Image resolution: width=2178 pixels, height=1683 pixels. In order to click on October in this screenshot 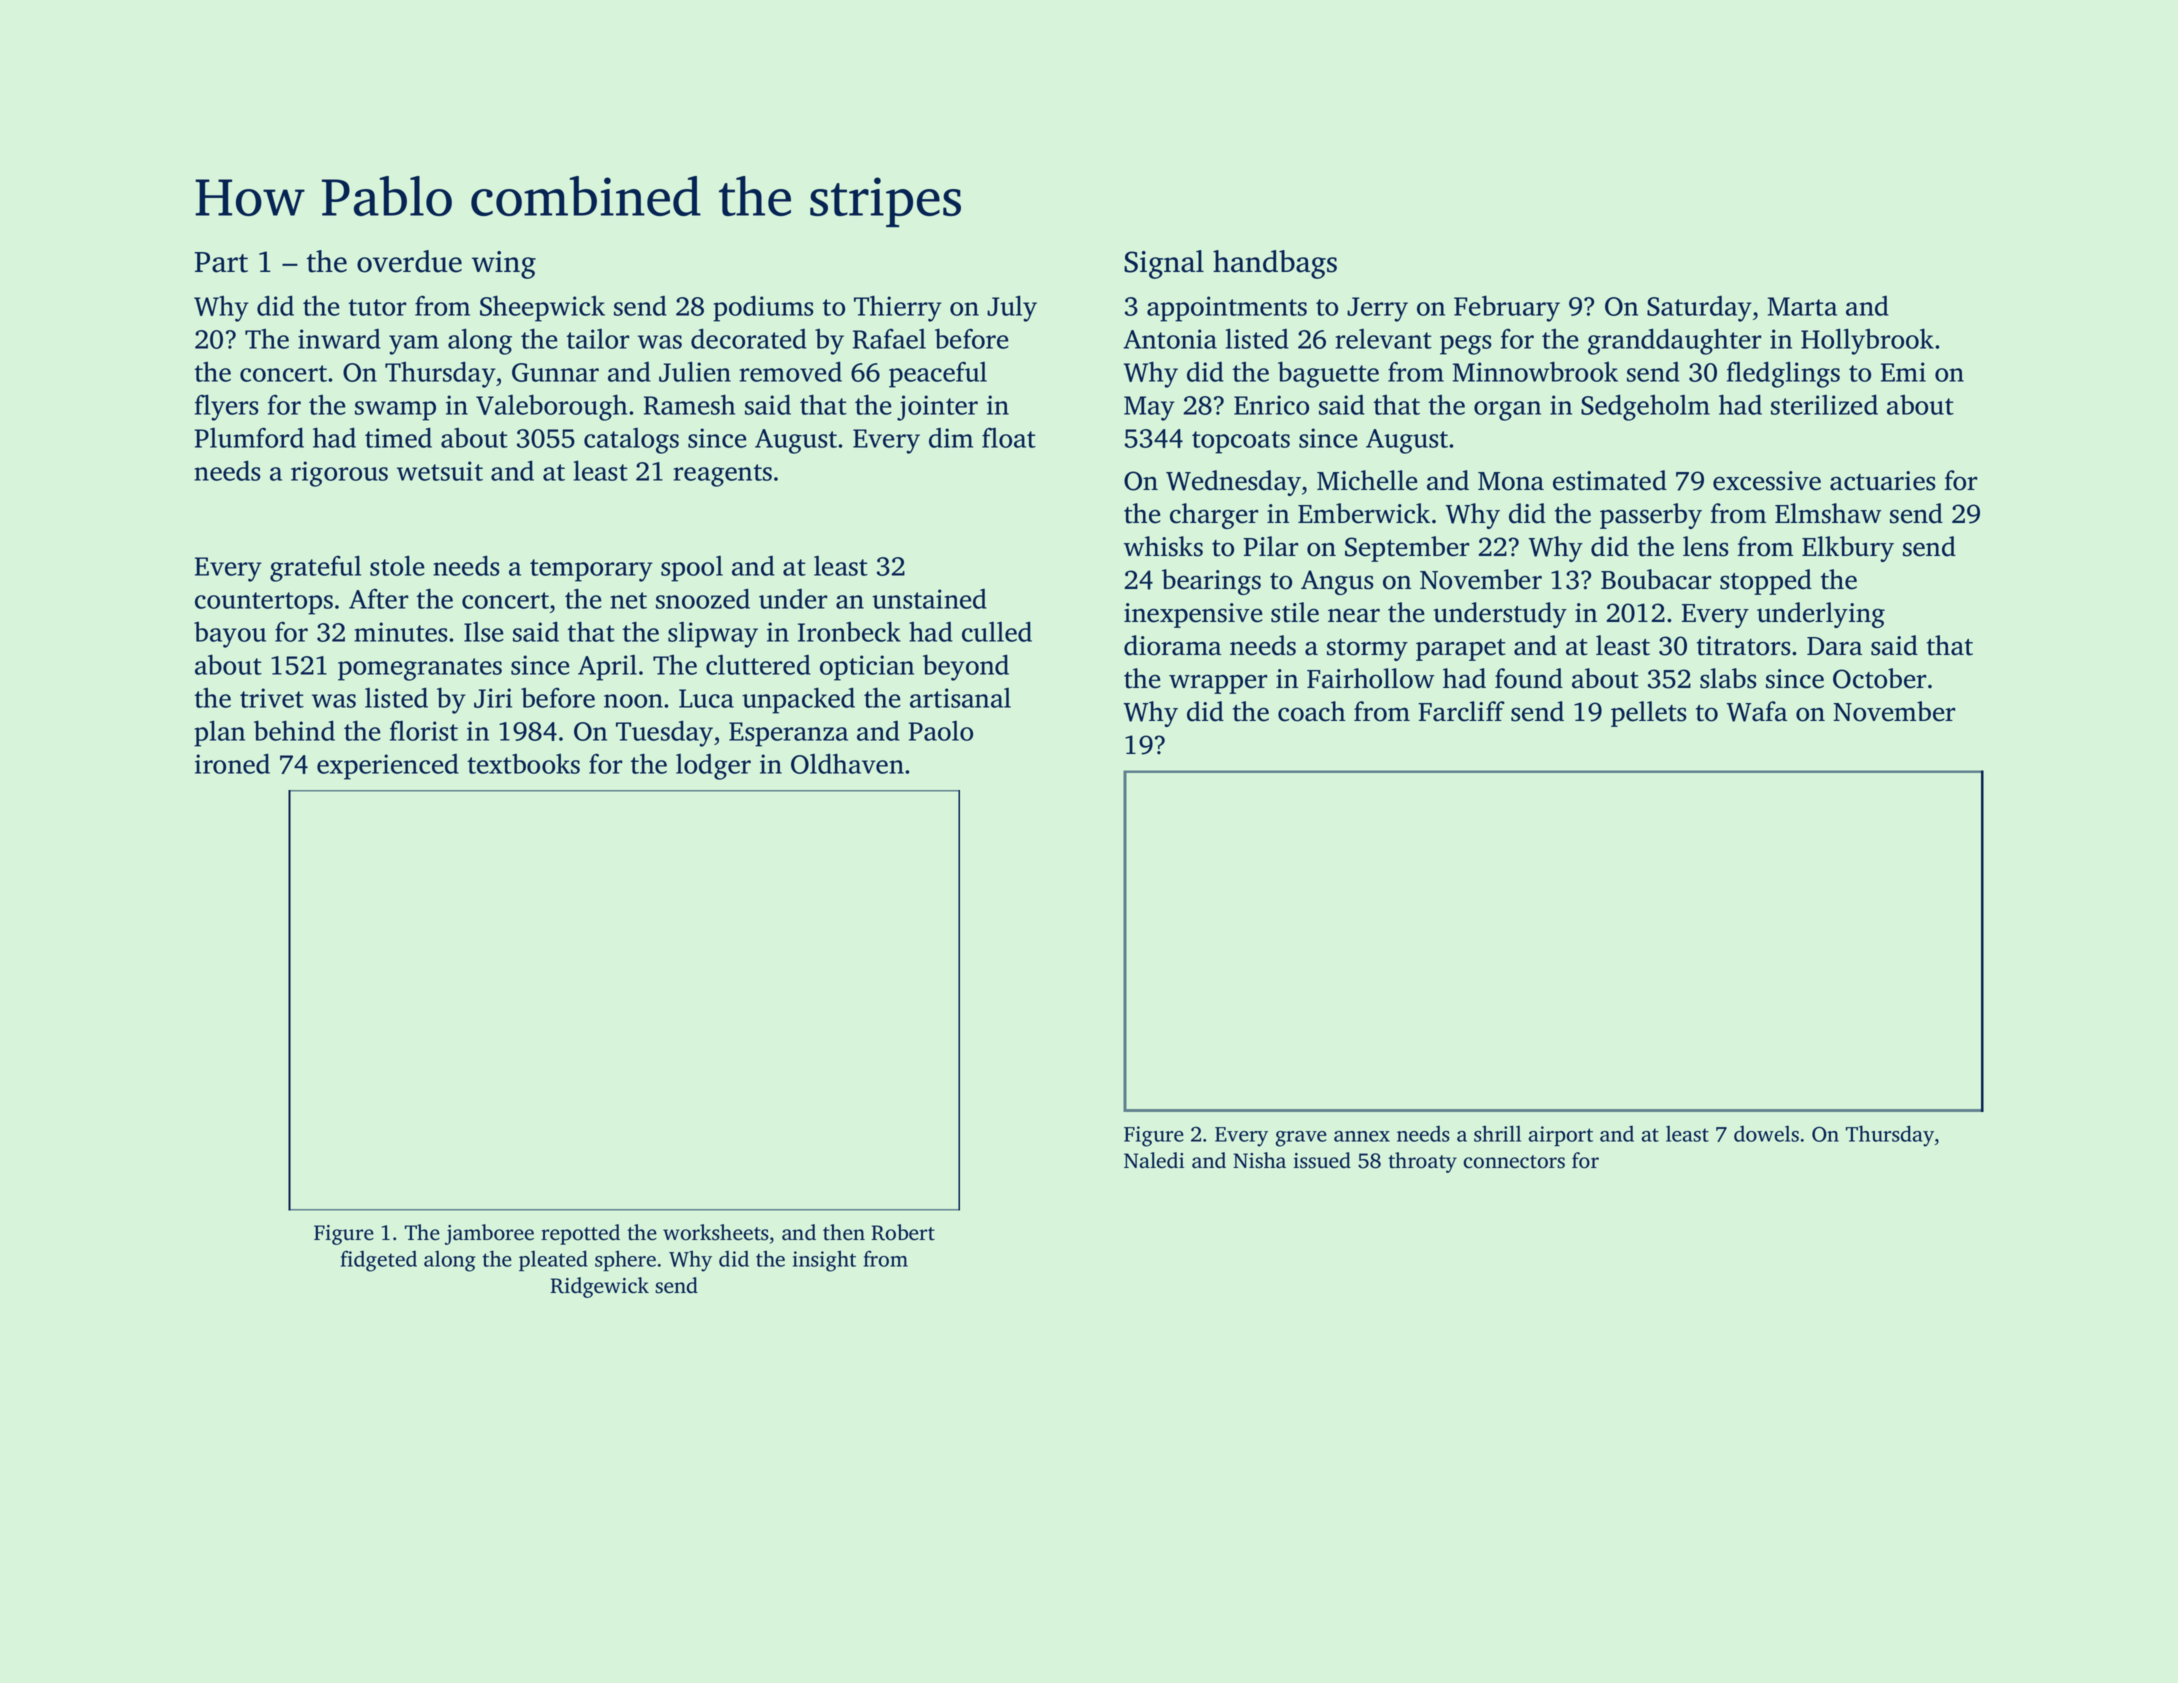, I will do `click(1880, 678)`.
